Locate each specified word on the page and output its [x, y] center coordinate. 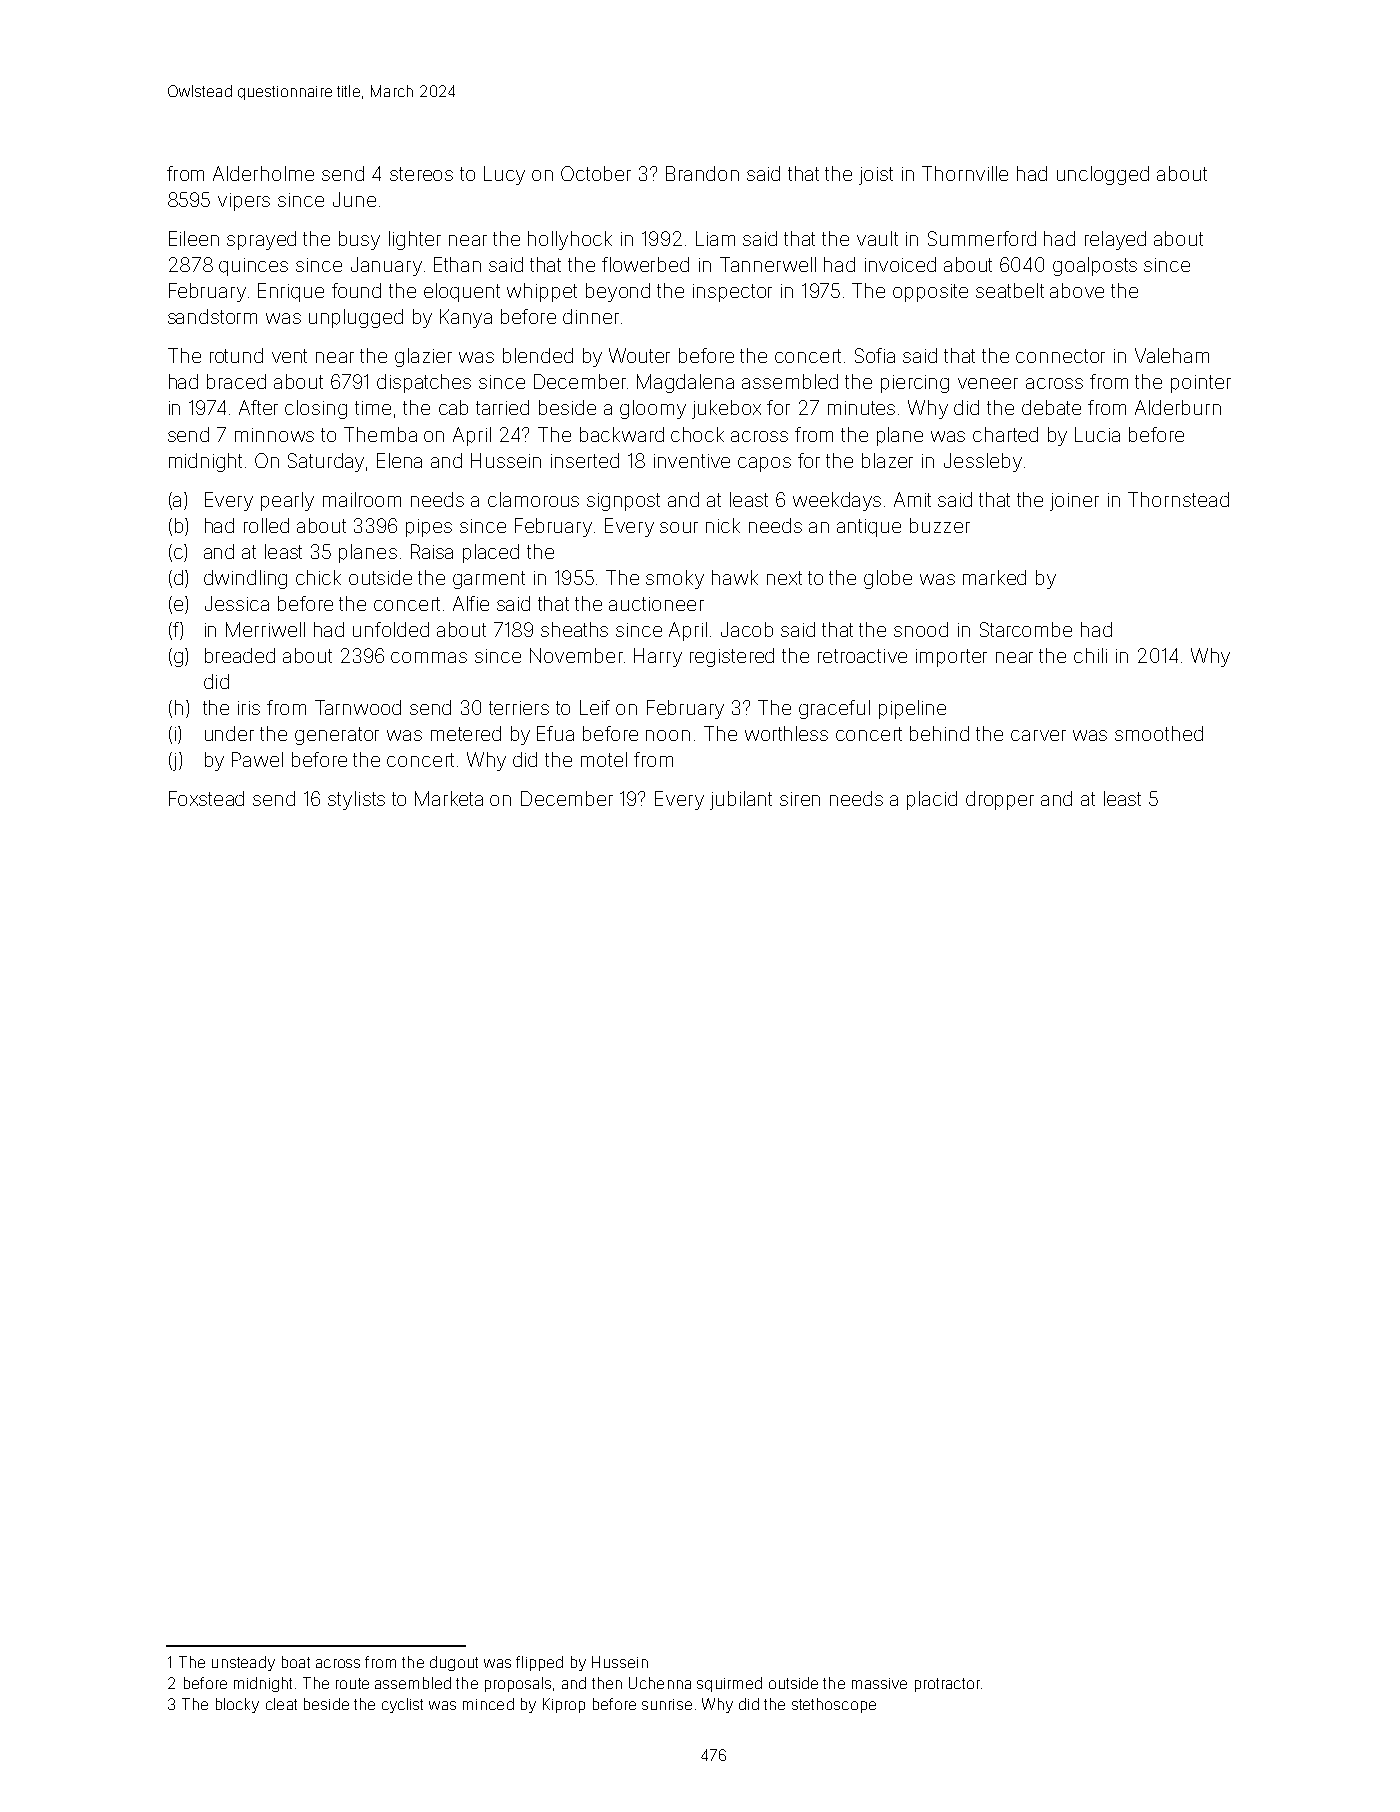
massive [879, 1683]
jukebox [726, 409]
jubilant [741, 800]
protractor [947, 1685]
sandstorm [212, 316]
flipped [539, 1663]
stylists [356, 800]
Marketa [449, 798]
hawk [735, 577]
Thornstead [1178, 499]
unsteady [243, 1663]
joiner [1074, 502]
